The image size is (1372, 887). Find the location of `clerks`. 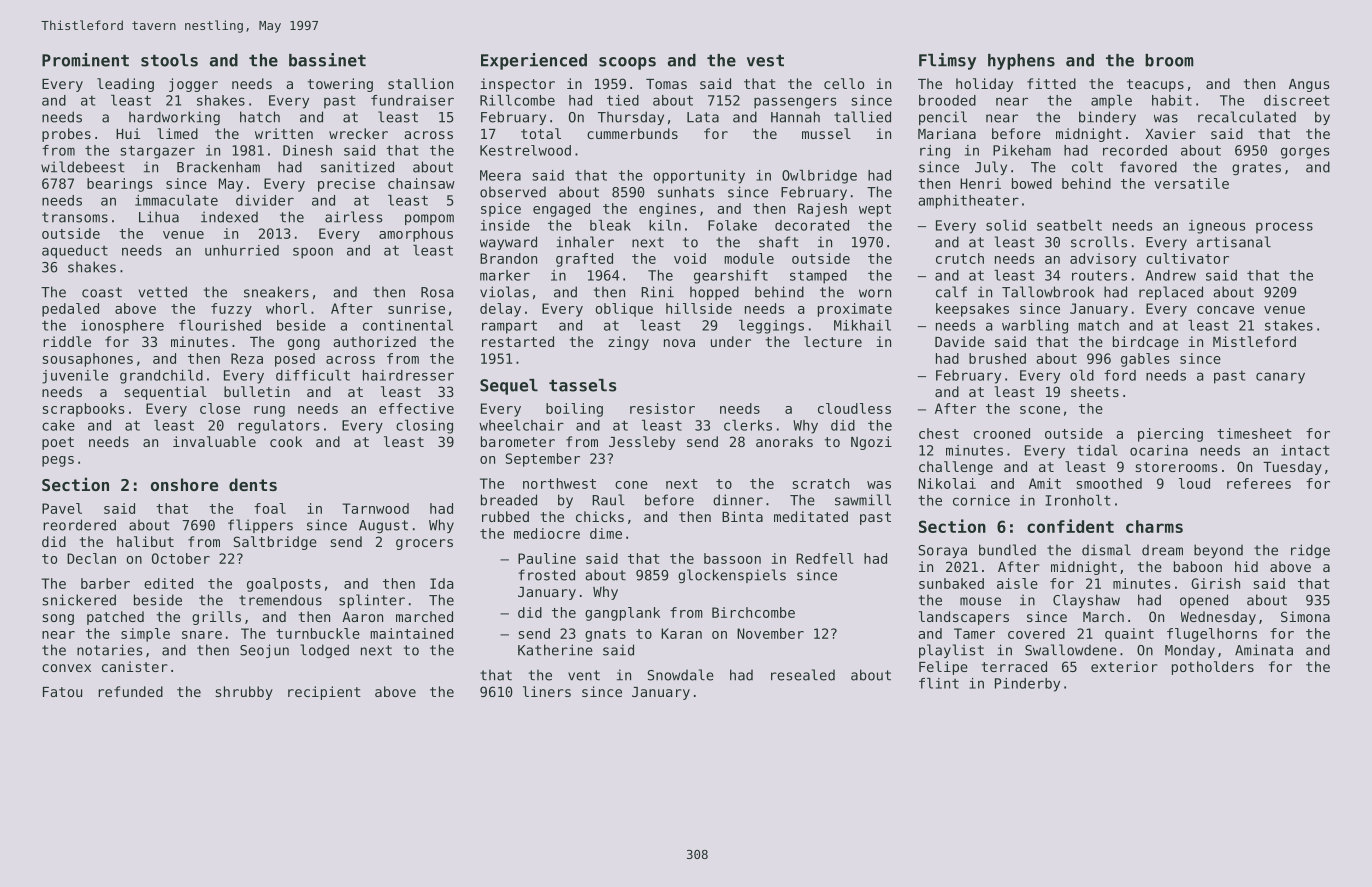

clerks is located at coordinates (748, 425).
